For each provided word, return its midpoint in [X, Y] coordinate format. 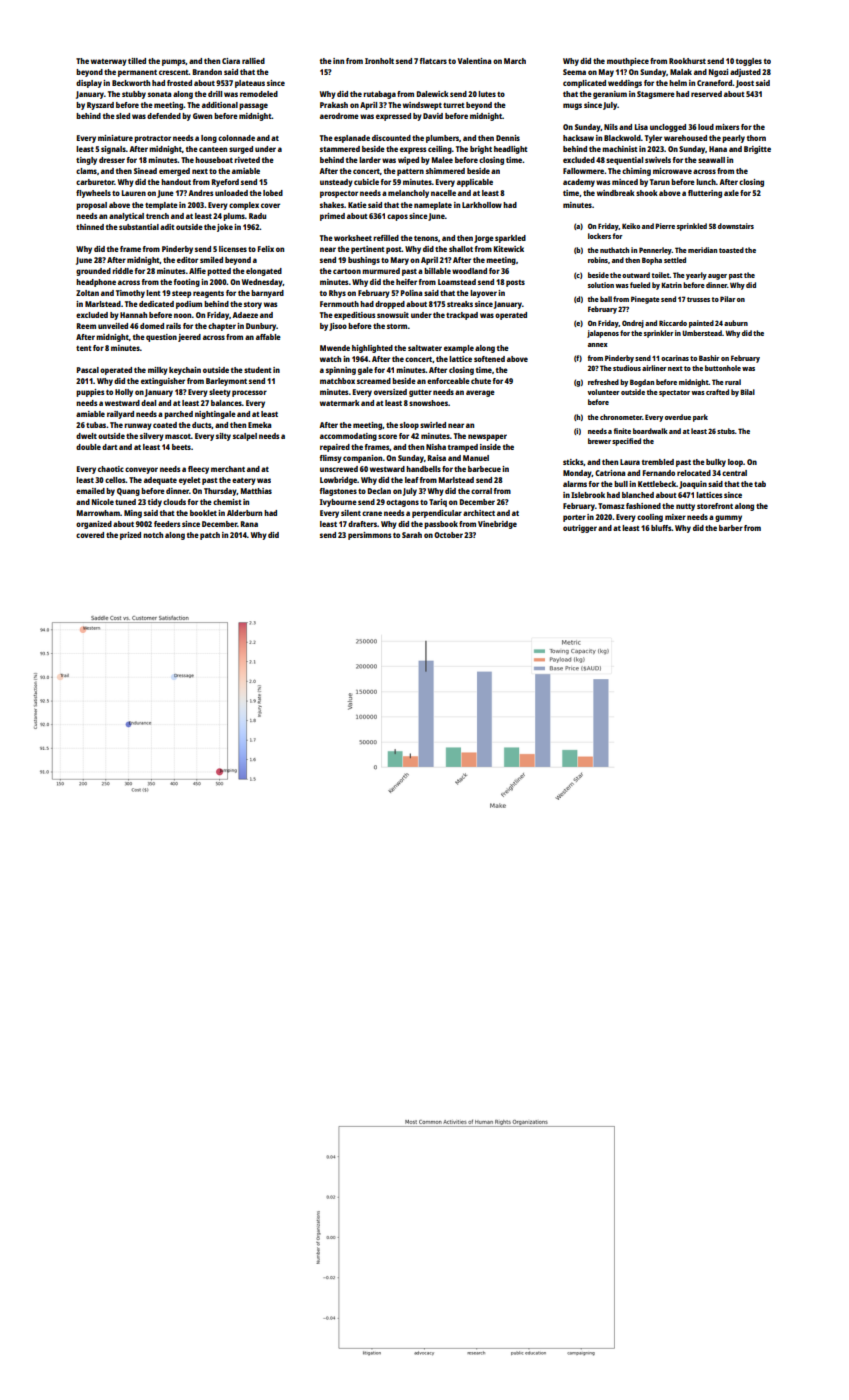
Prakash [334, 105]
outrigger [580, 529]
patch [210, 536]
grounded [93, 272]
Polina [412, 293]
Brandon [207, 72]
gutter [420, 393]
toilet [661, 275]
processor [249, 393]
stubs [726, 431]
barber [731, 528]
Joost [745, 84]
